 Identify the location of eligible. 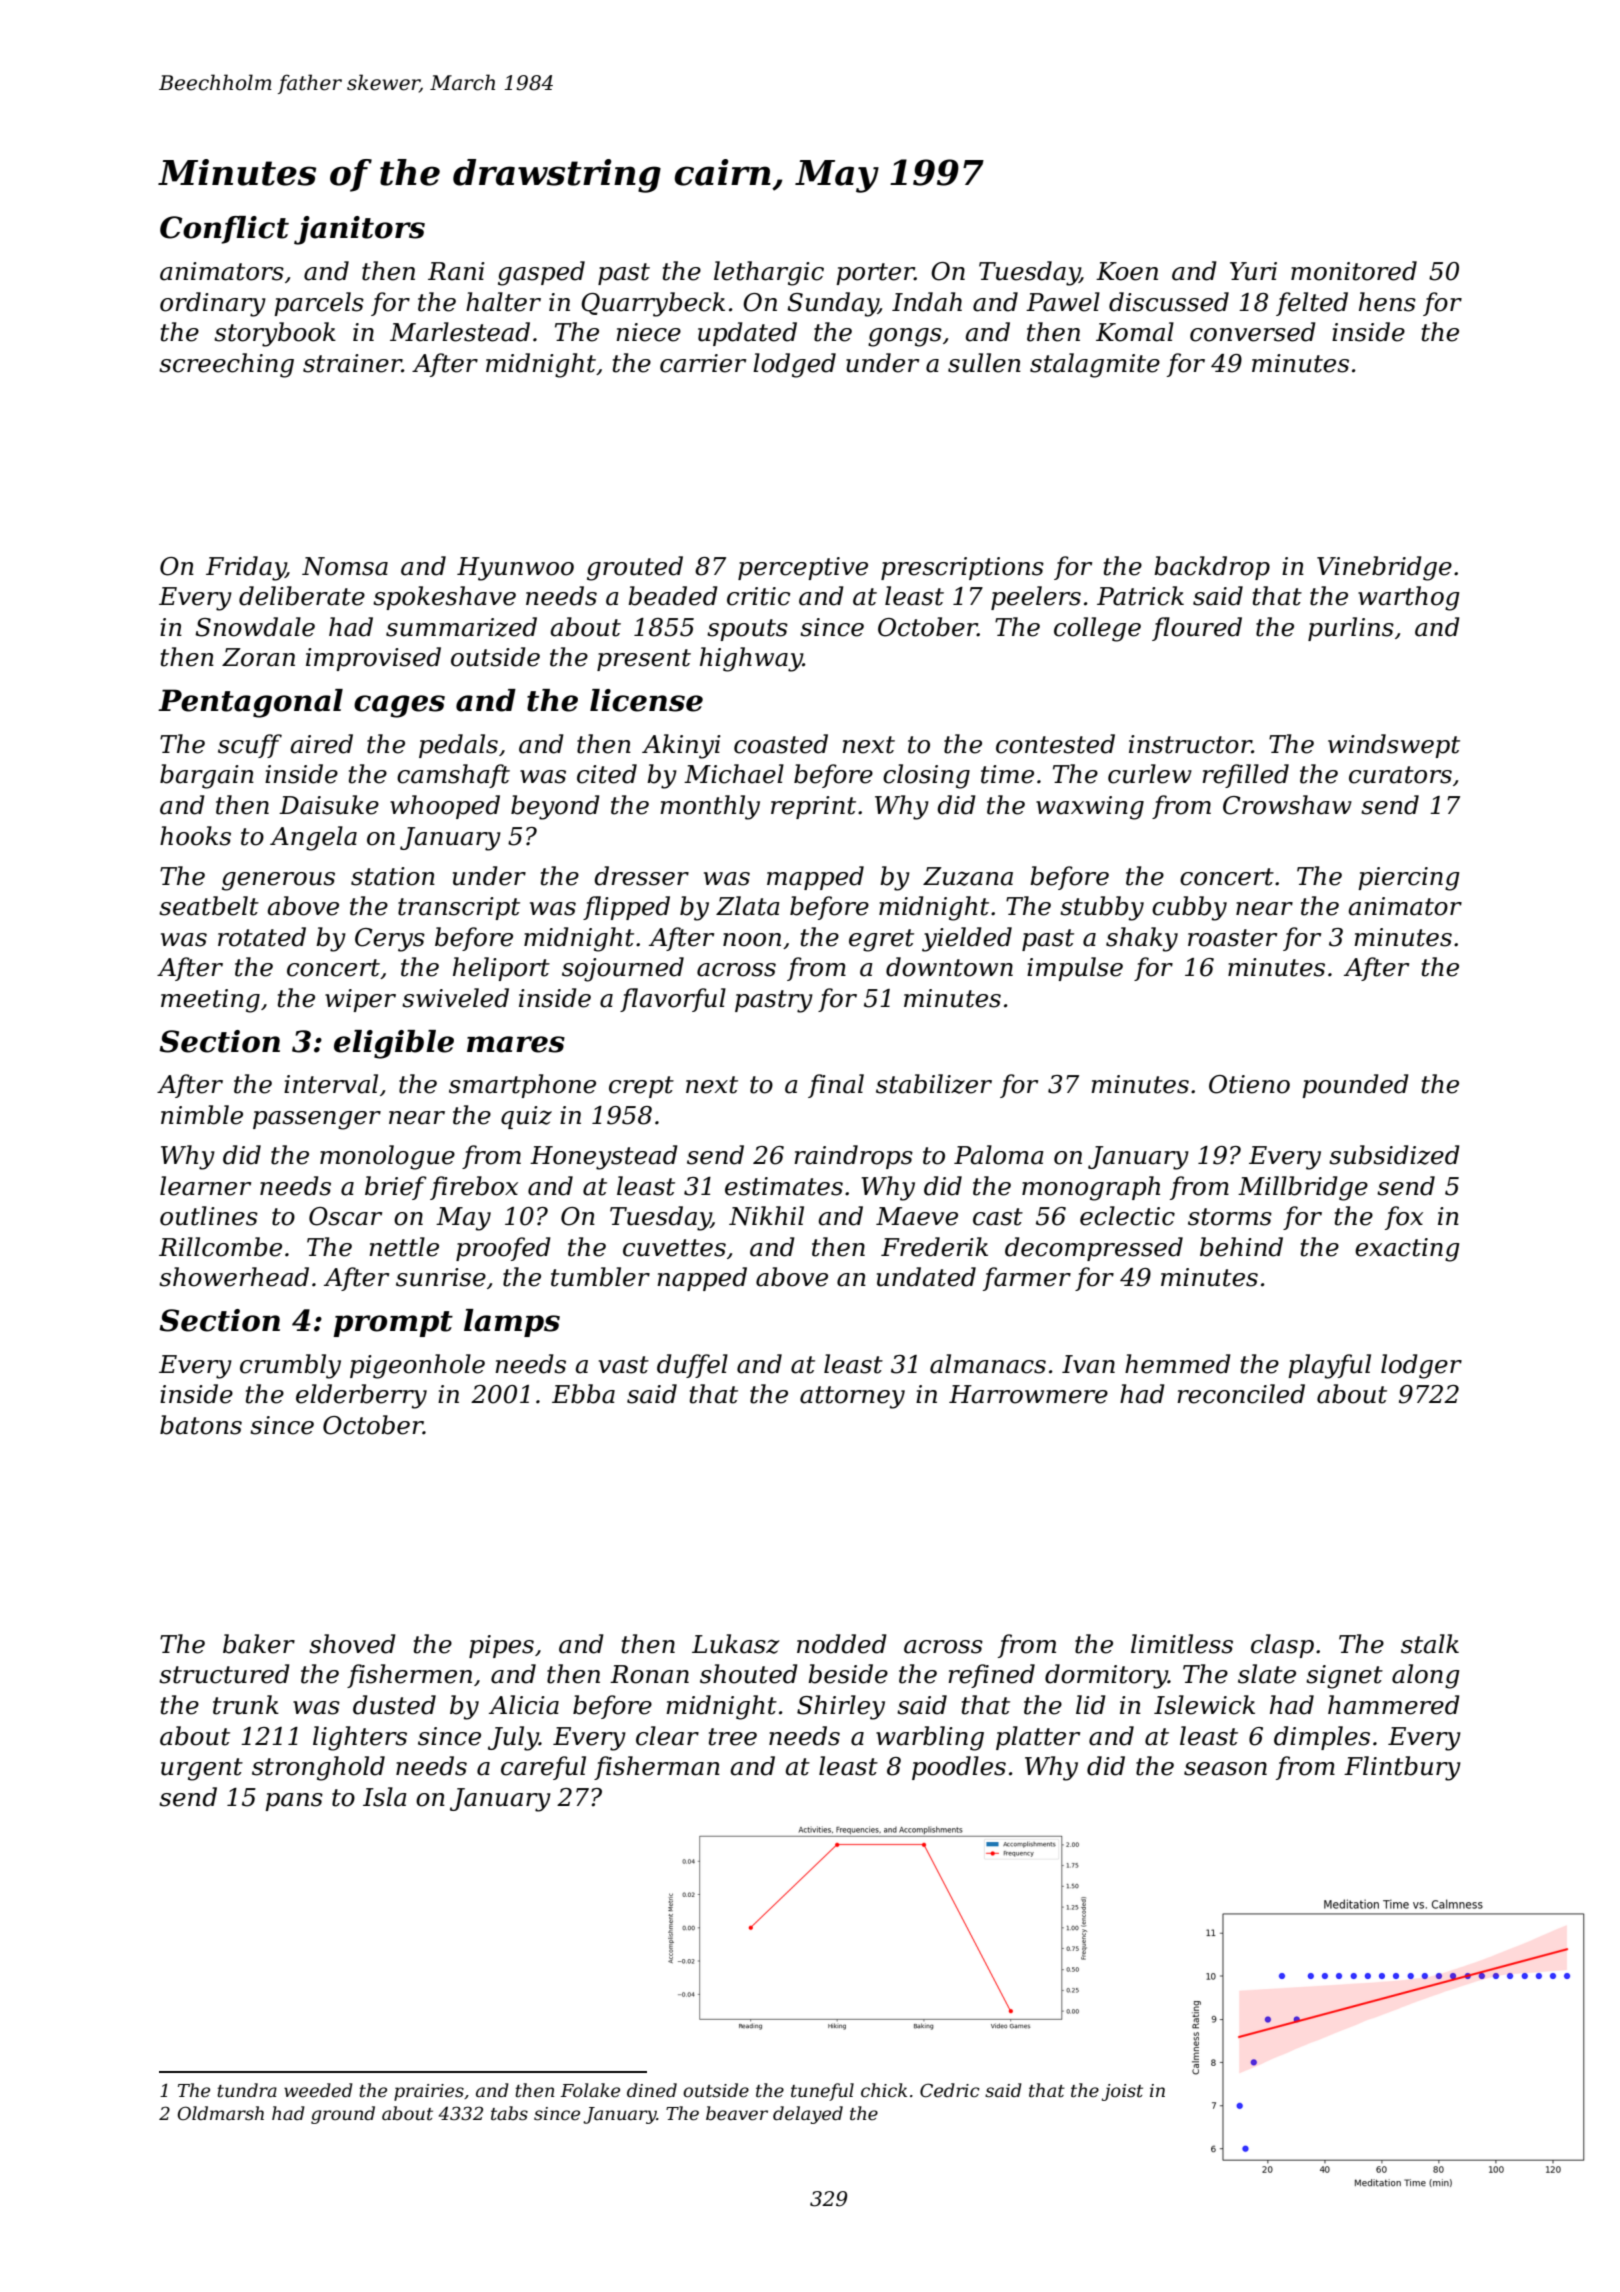
(394, 1044).
